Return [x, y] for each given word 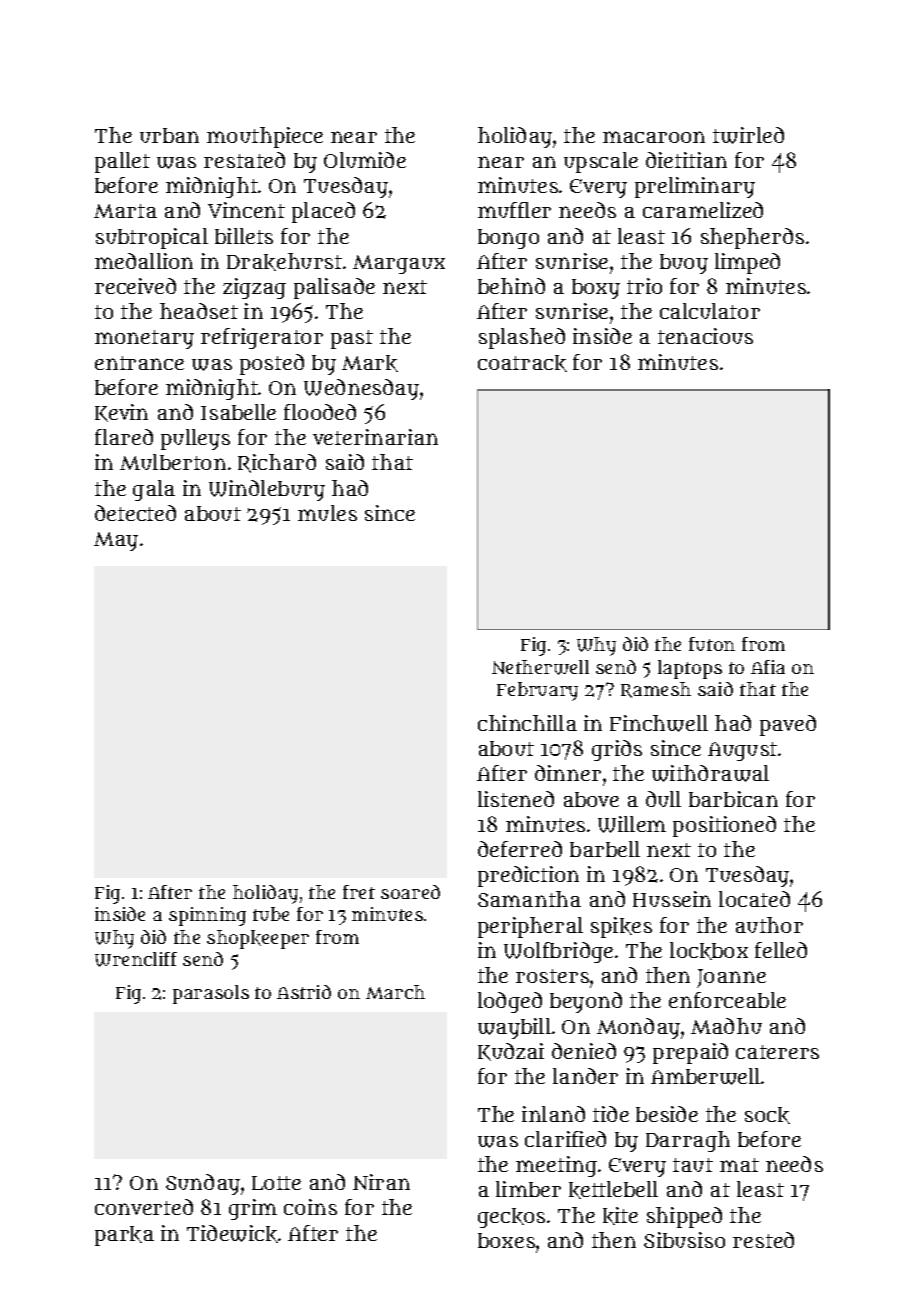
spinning [207, 916]
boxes [506, 1240]
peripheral [530, 927]
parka [124, 1236]
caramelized [703, 210]
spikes [621, 927]
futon [712, 644]
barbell [605, 849]
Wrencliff [136, 959]
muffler [514, 210]
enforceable [727, 1000]
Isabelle [238, 412]
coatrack [522, 363]
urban [169, 135]
